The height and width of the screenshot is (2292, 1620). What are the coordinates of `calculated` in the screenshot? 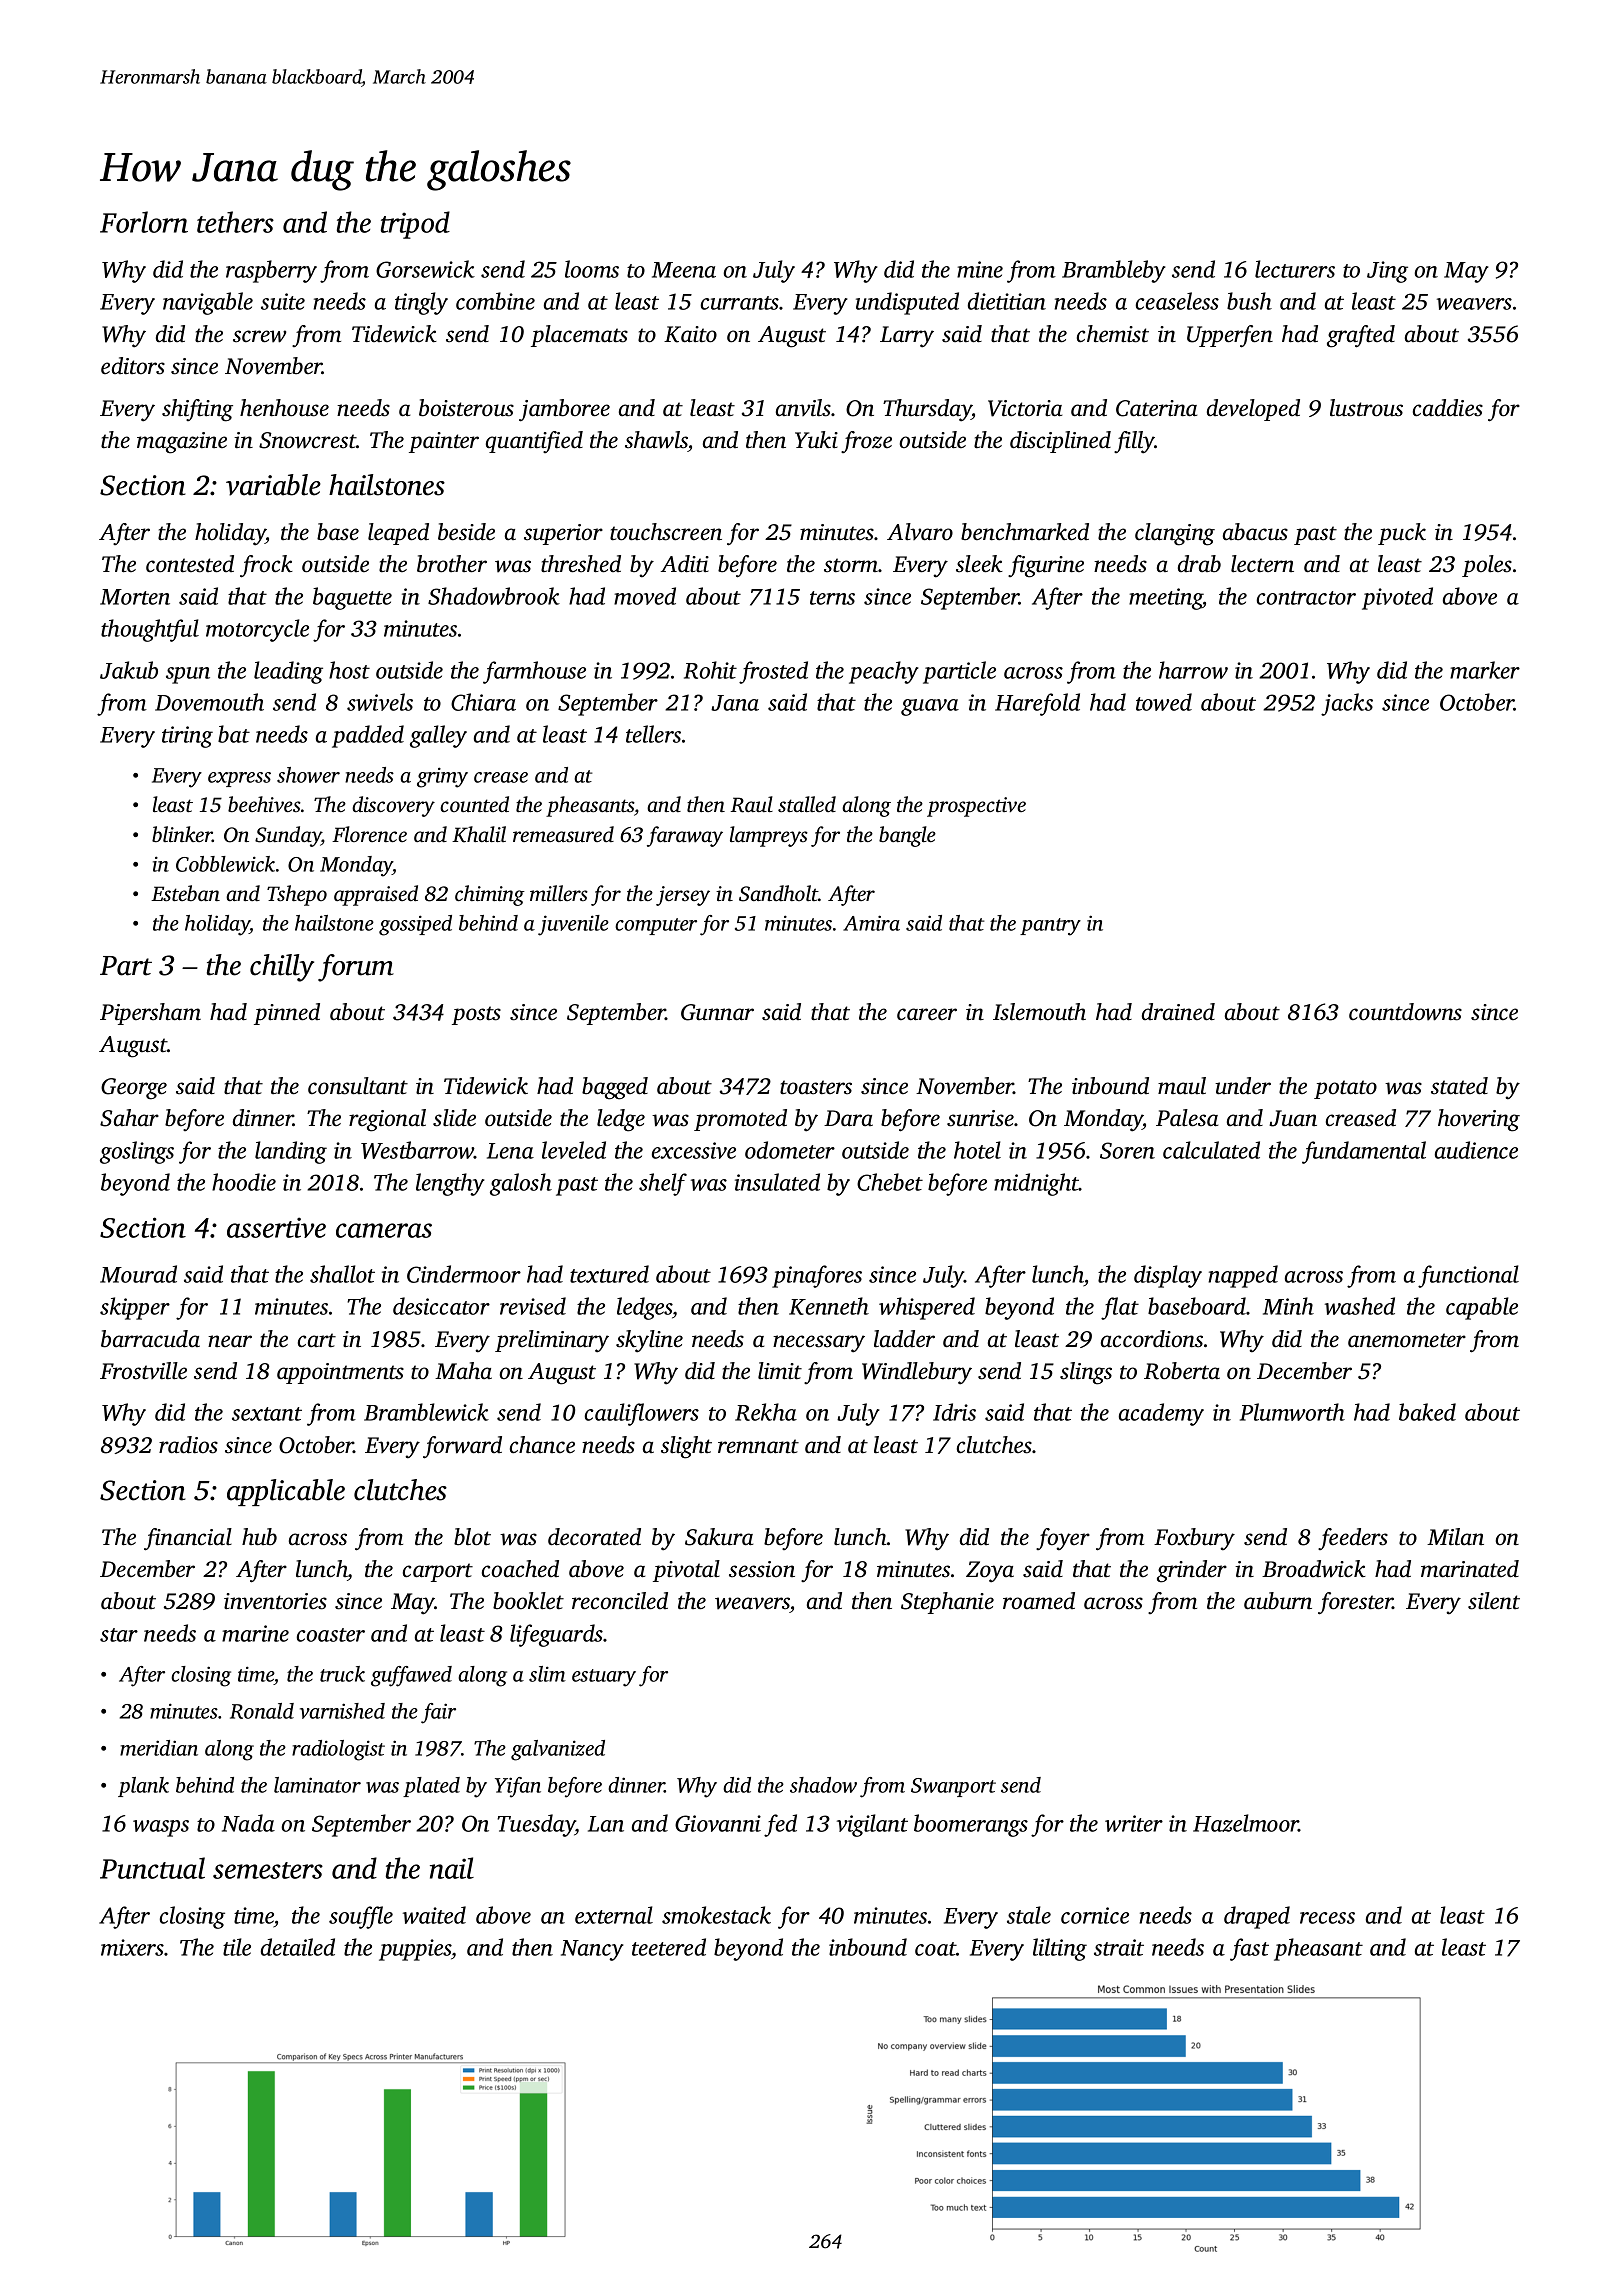 It's located at (1211, 1150).
